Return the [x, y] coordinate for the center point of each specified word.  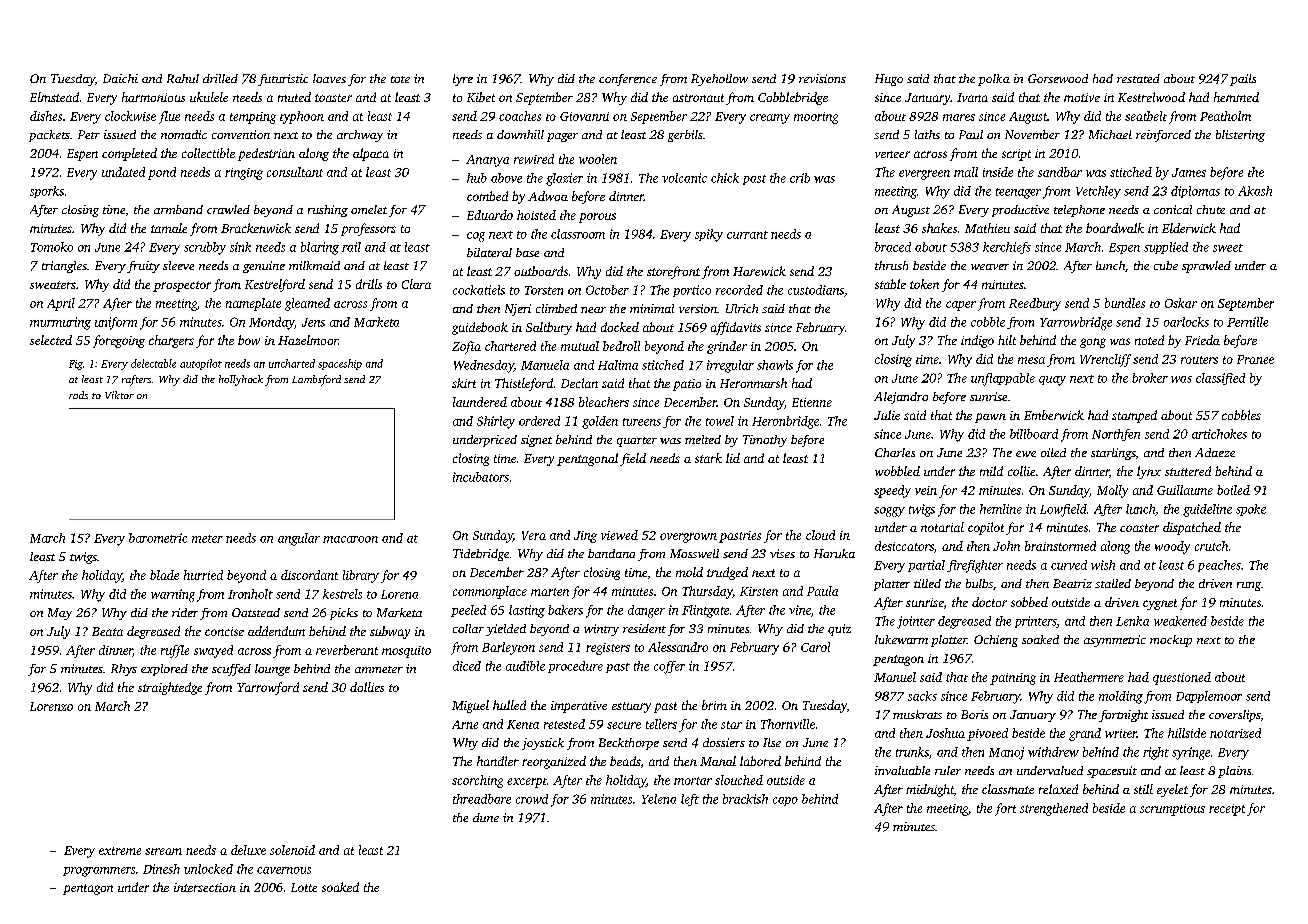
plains [1234, 772]
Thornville [788, 724]
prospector [182, 286]
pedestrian [266, 154]
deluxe [248, 850]
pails [1243, 80]
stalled [1113, 583]
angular [299, 539]
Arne [465, 724]
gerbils [685, 136]
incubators [481, 477]
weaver [990, 267]
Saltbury [549, 328]
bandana [611, 553]
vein [926, 490]
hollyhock [241, 380]
